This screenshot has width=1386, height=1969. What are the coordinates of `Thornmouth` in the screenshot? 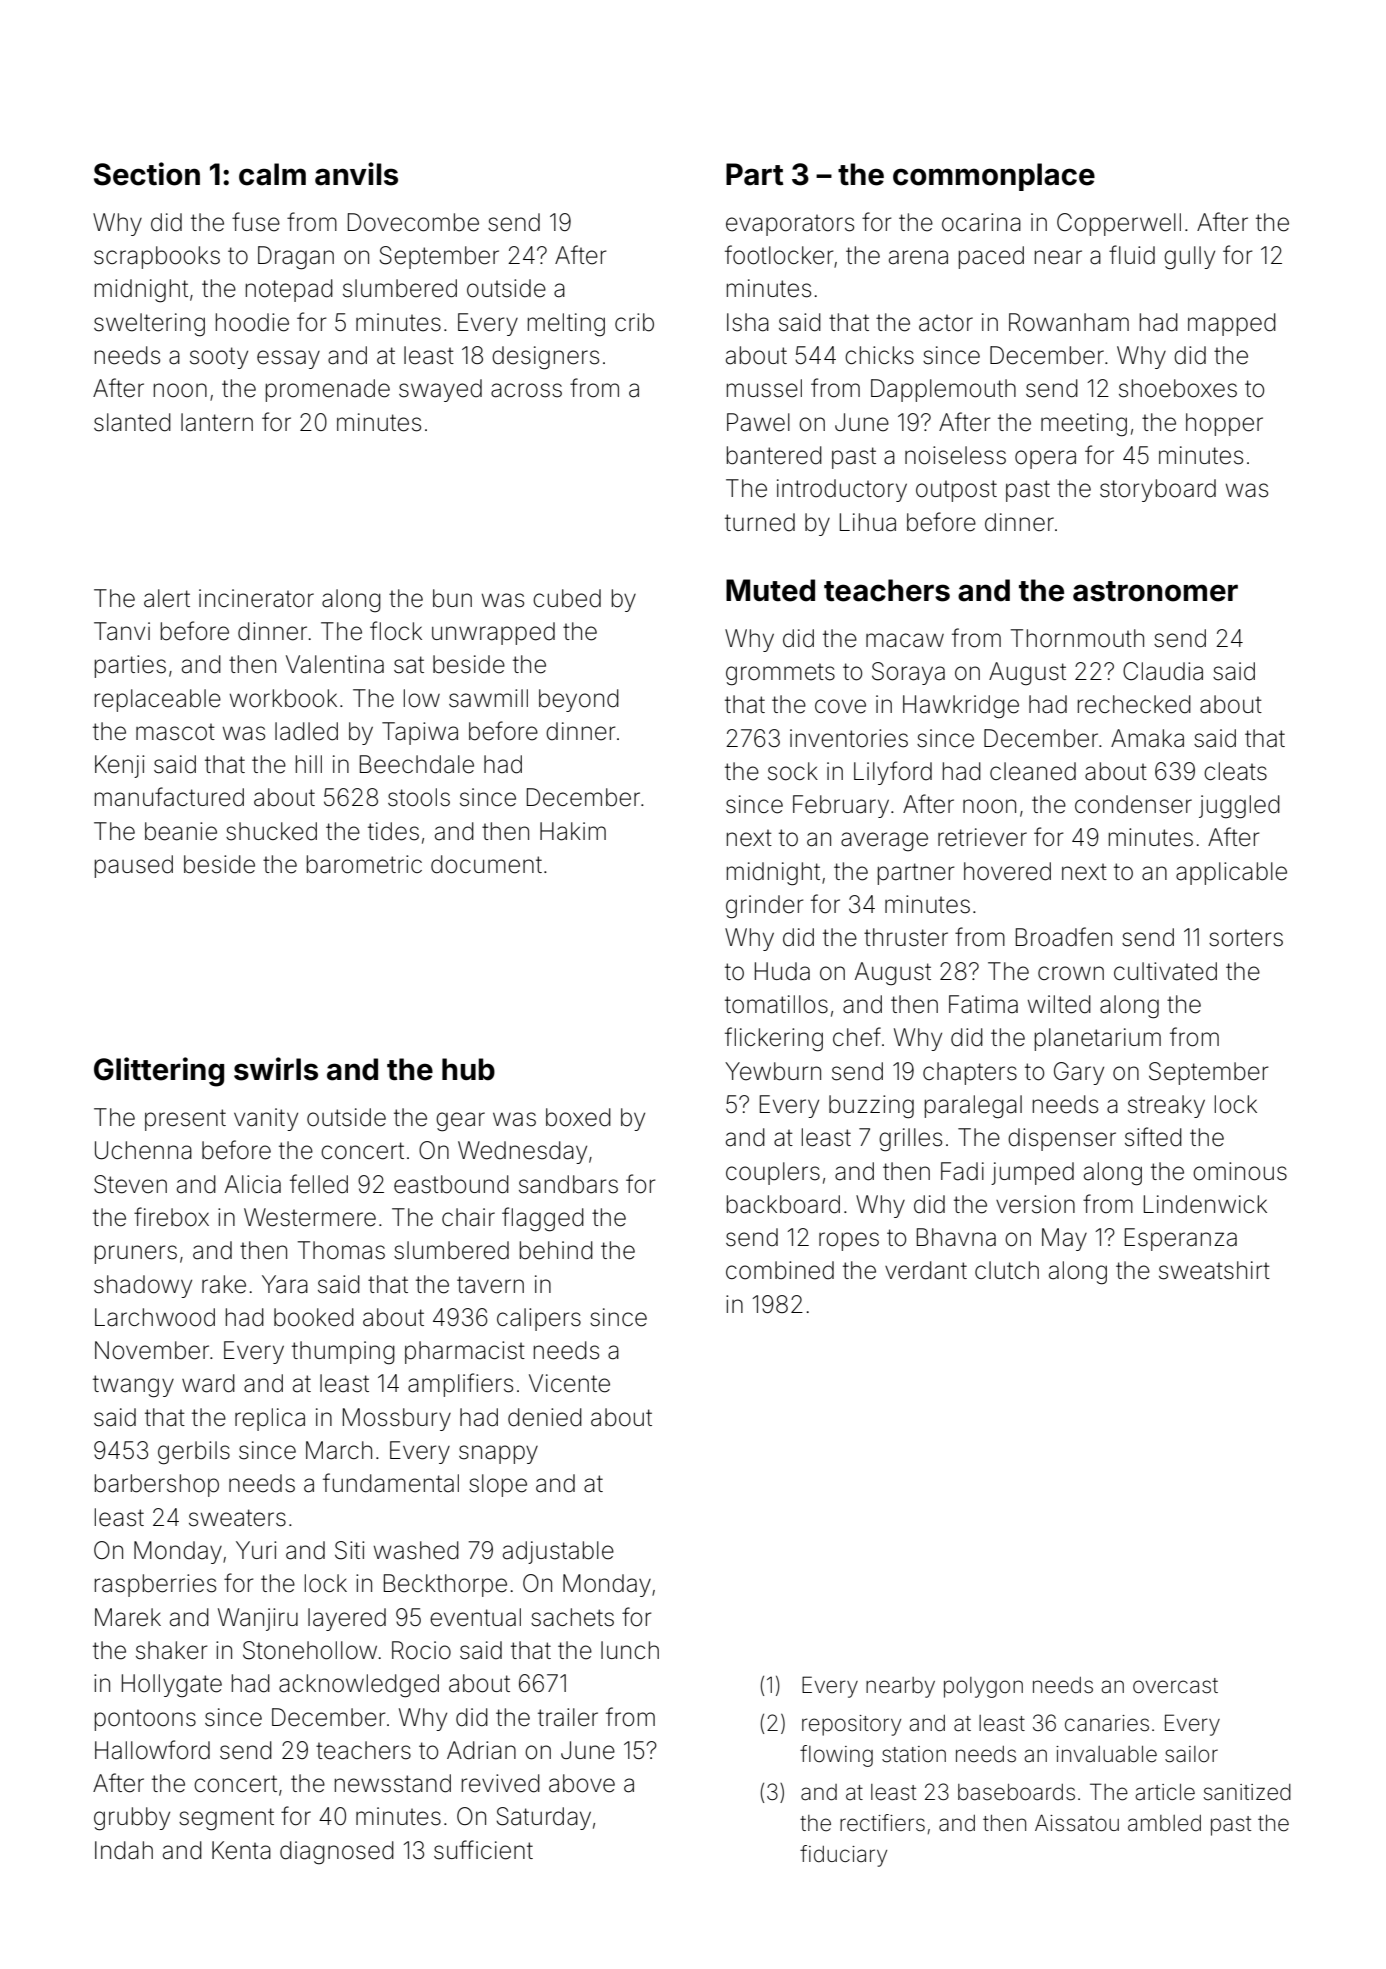 It's located at (1077, 638).
